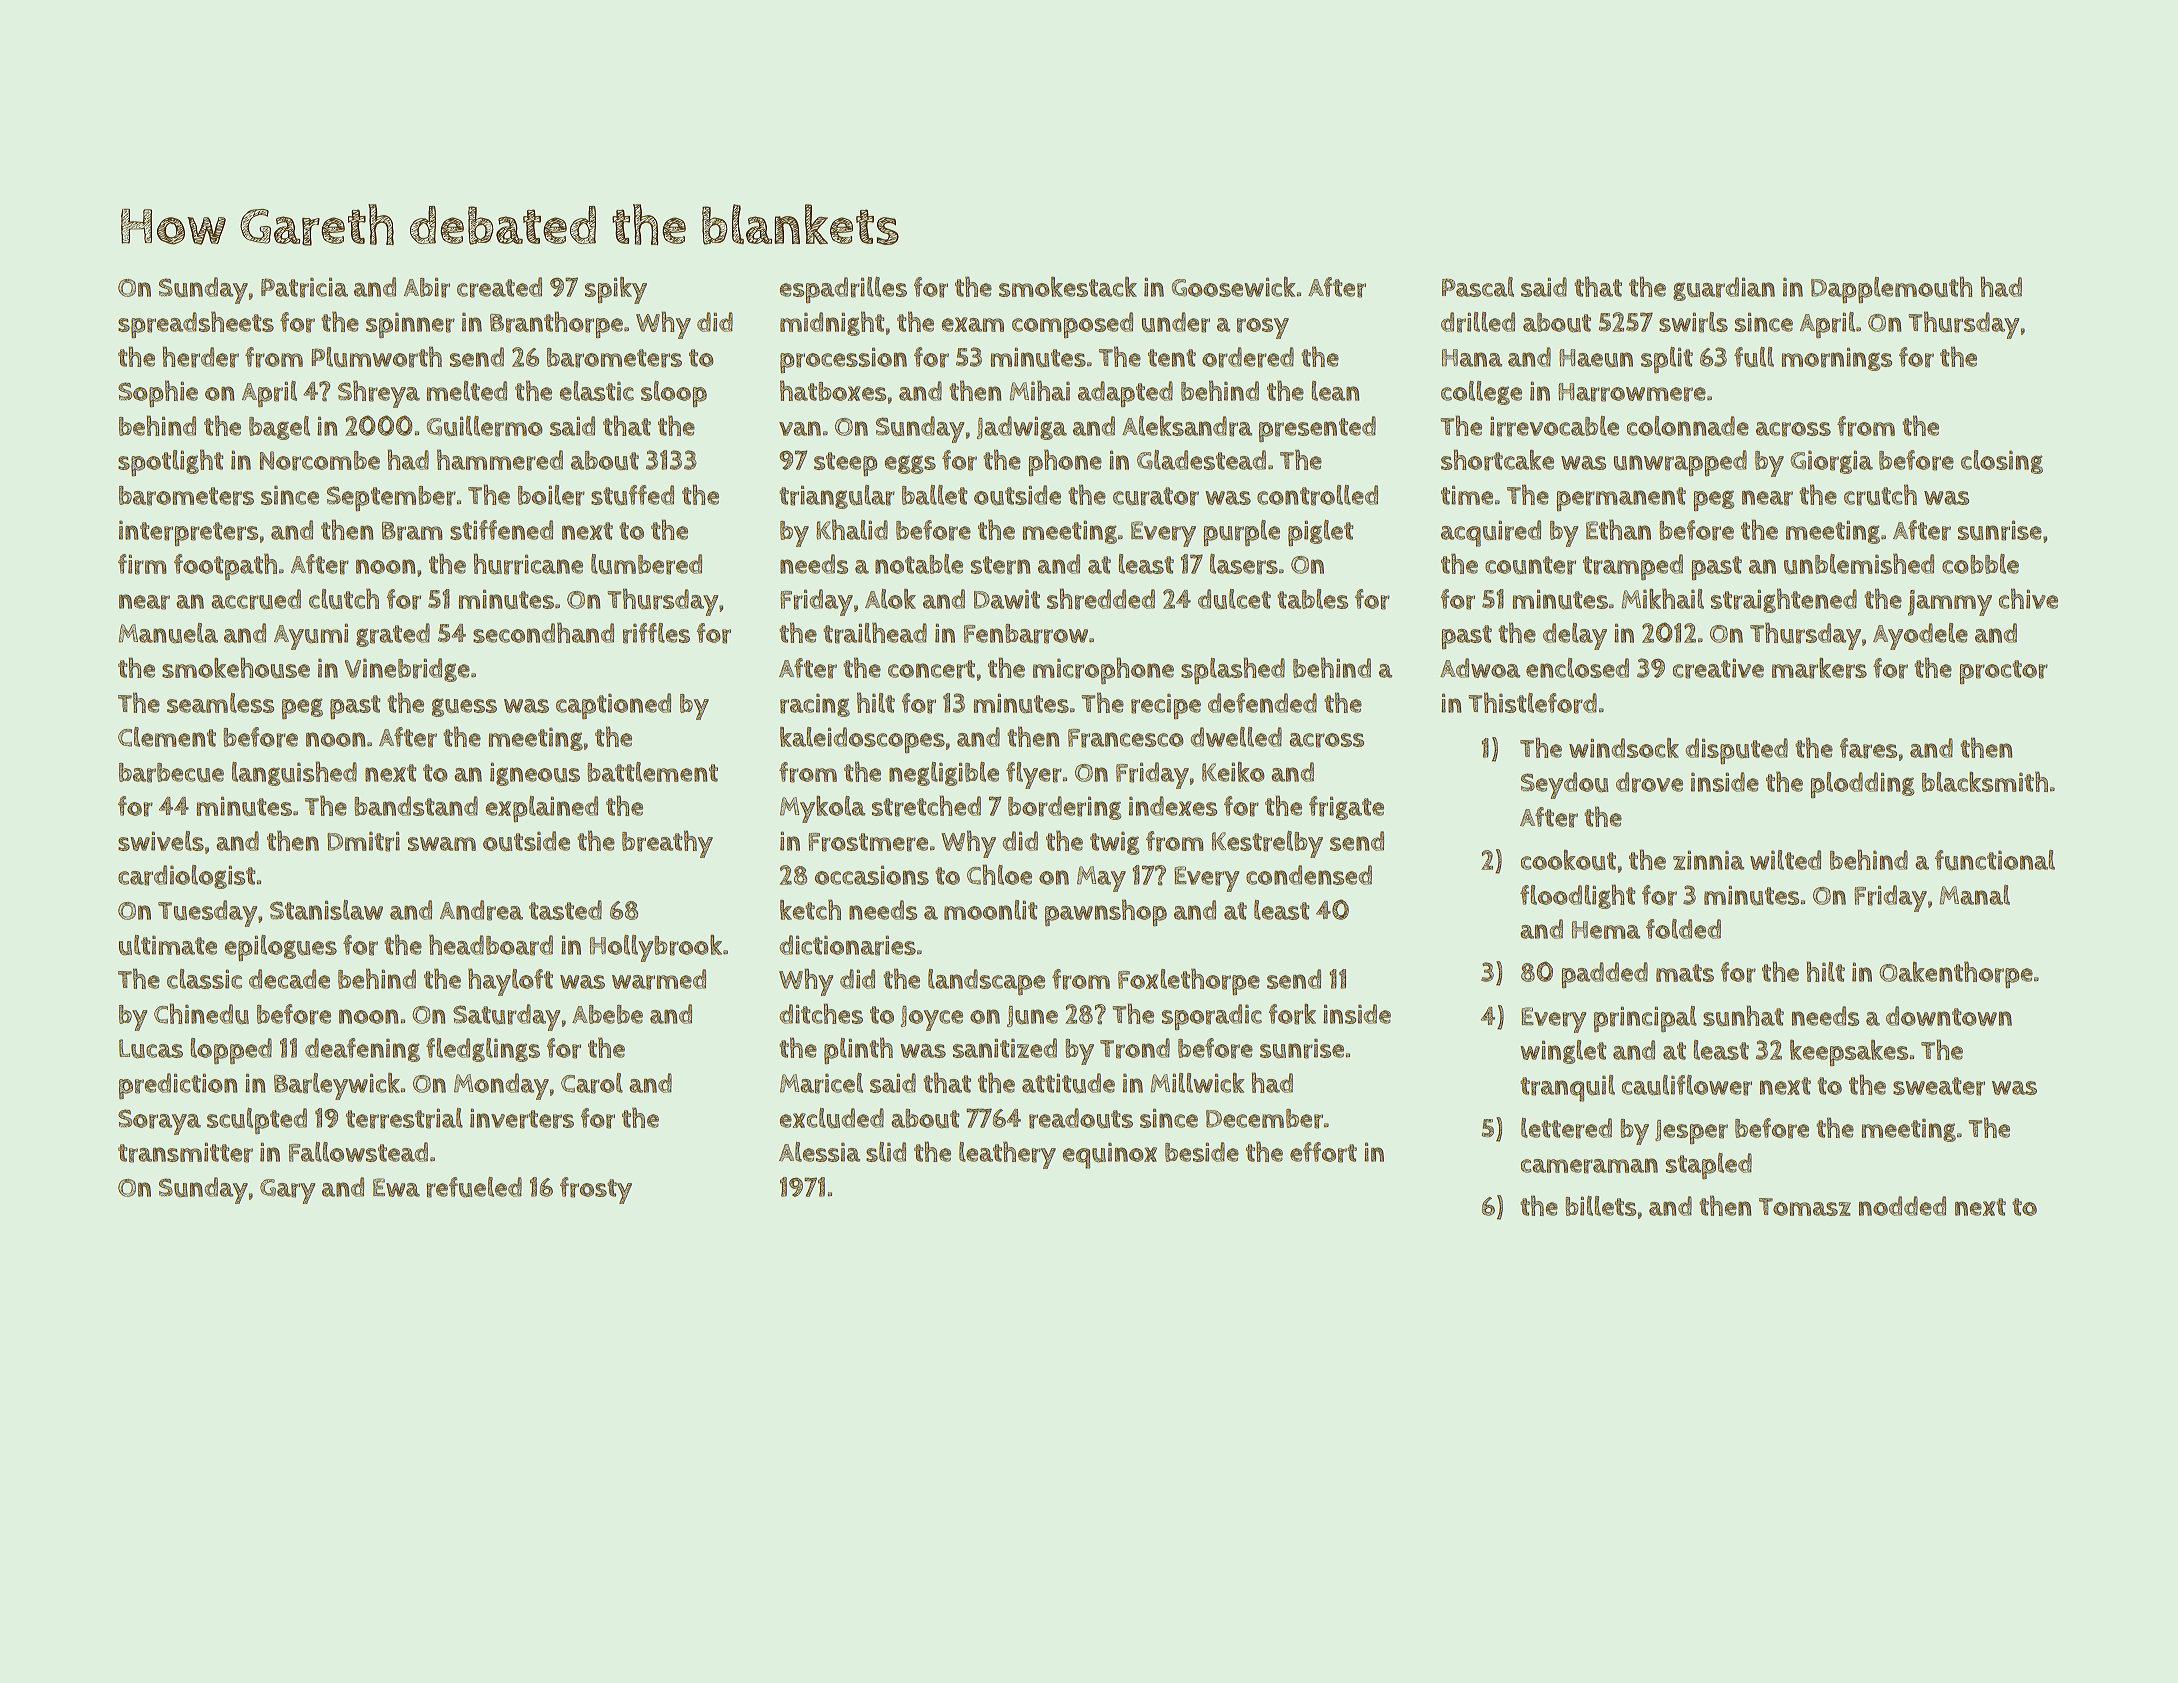  What do you see at coordinates (1335, 391) in the image?
I see `lean` at bounding box center [1335, 391].
